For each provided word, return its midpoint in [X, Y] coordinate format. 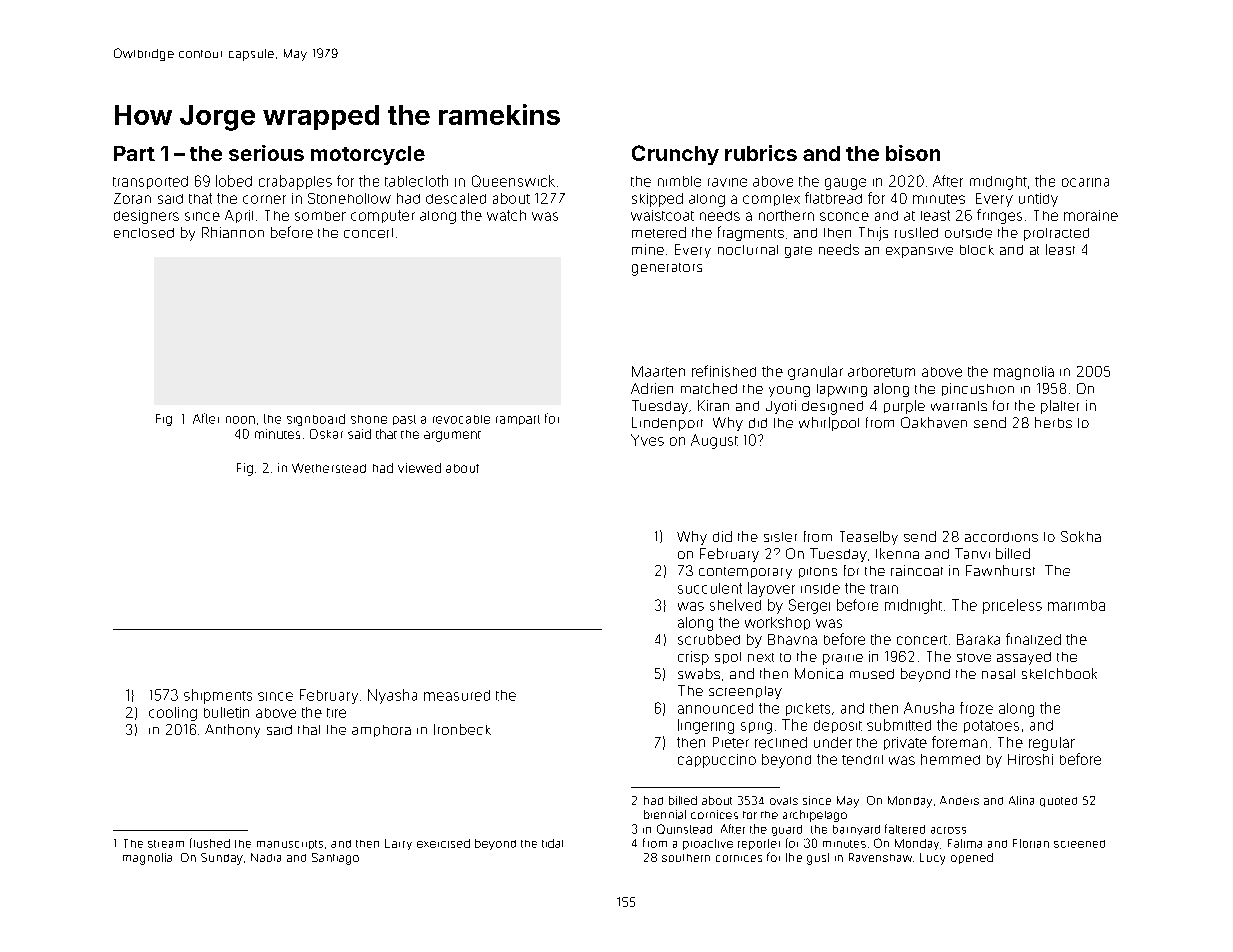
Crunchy [675, 155]
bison [913, 153]
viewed [419, 468]
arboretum [881, 372]
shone [369, 419]
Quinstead [684, 829]
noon [240, 420]
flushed [210, 843]
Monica [819, 673]
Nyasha [392, 696]
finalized [1033, 639]
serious [266, 153]
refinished [724, 371]
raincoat [917, 570]
